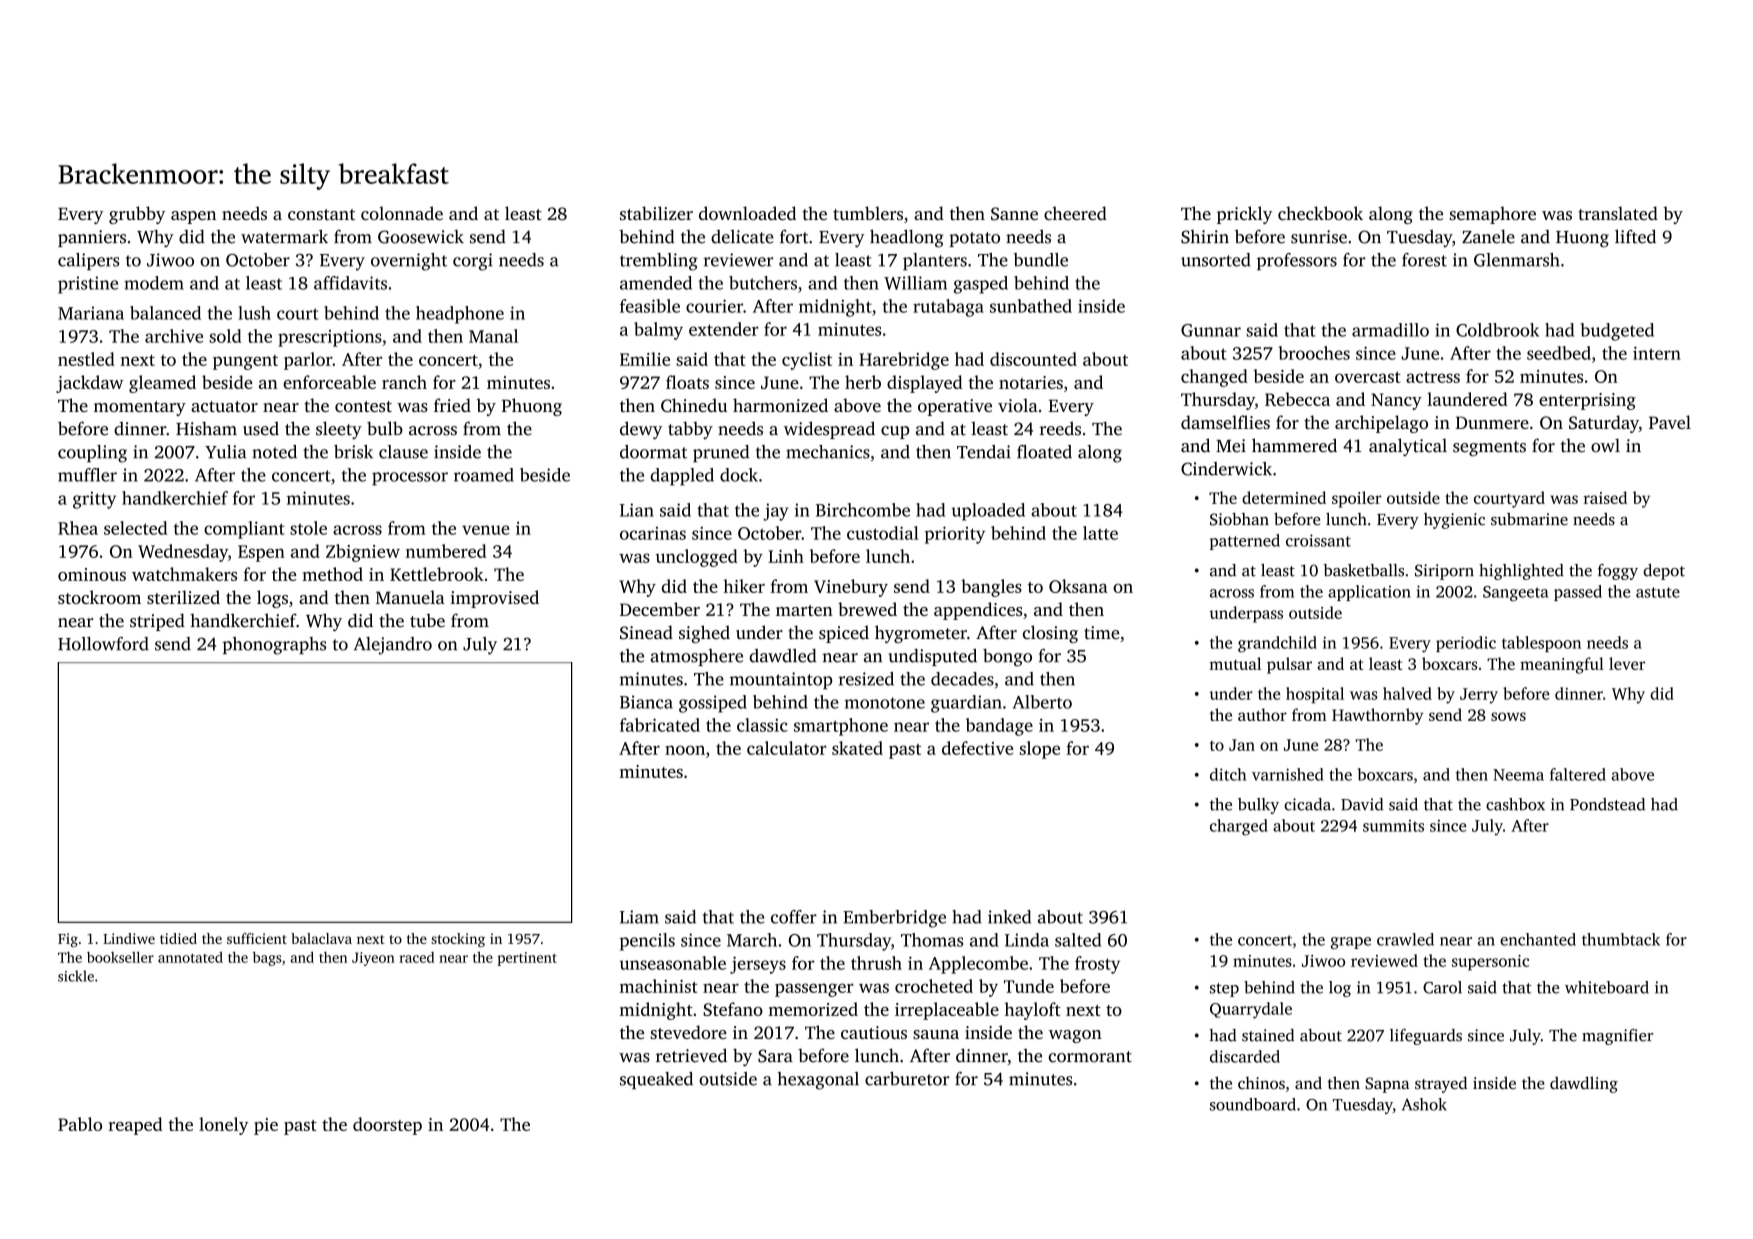 The width and height of the screenshot is (1753, 1239). Describe the element at coordinates (1228, 774) in the screenshot. I see `ditch` at that location.
